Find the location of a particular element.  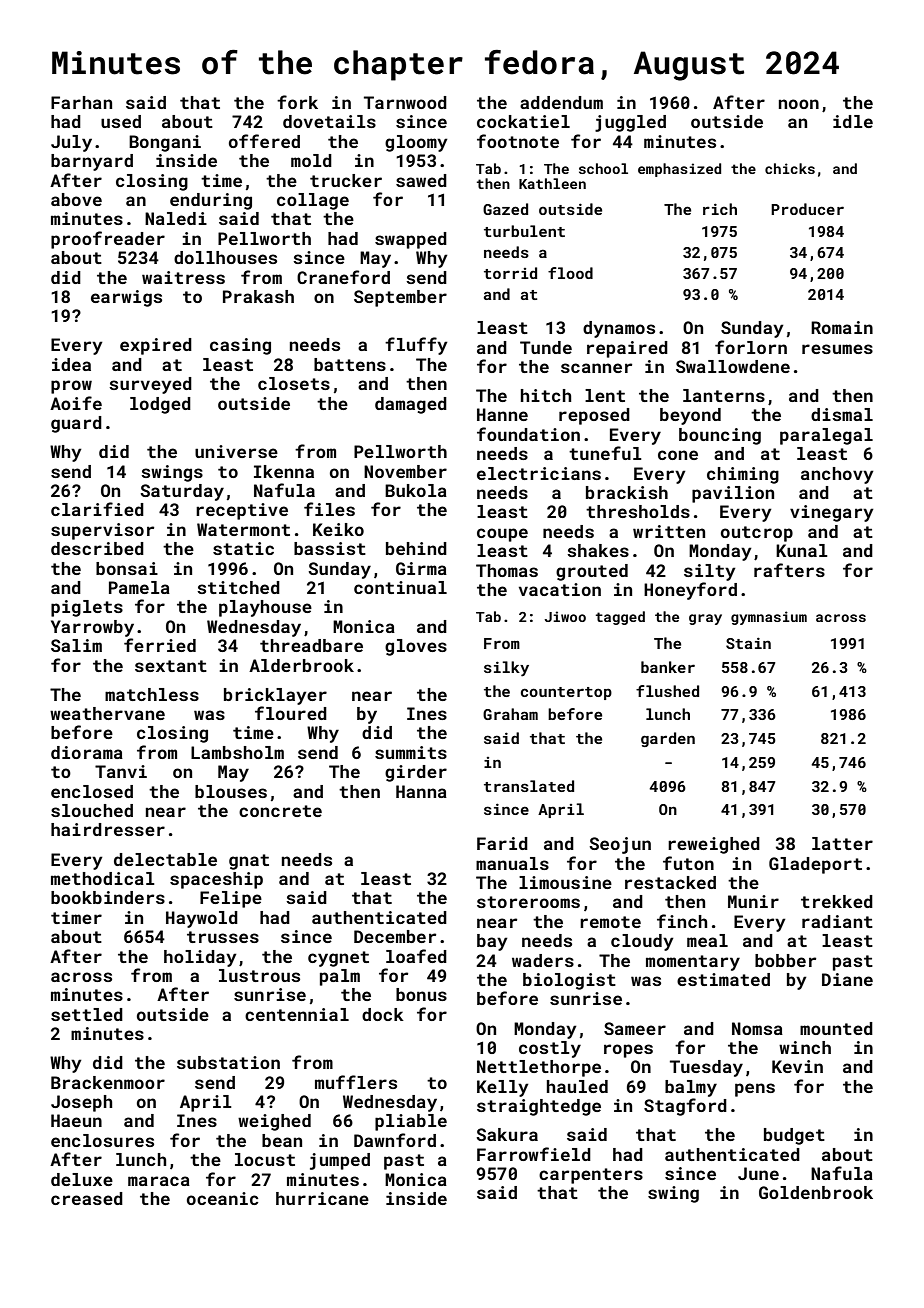

July is located at coordinates (71, 143).
